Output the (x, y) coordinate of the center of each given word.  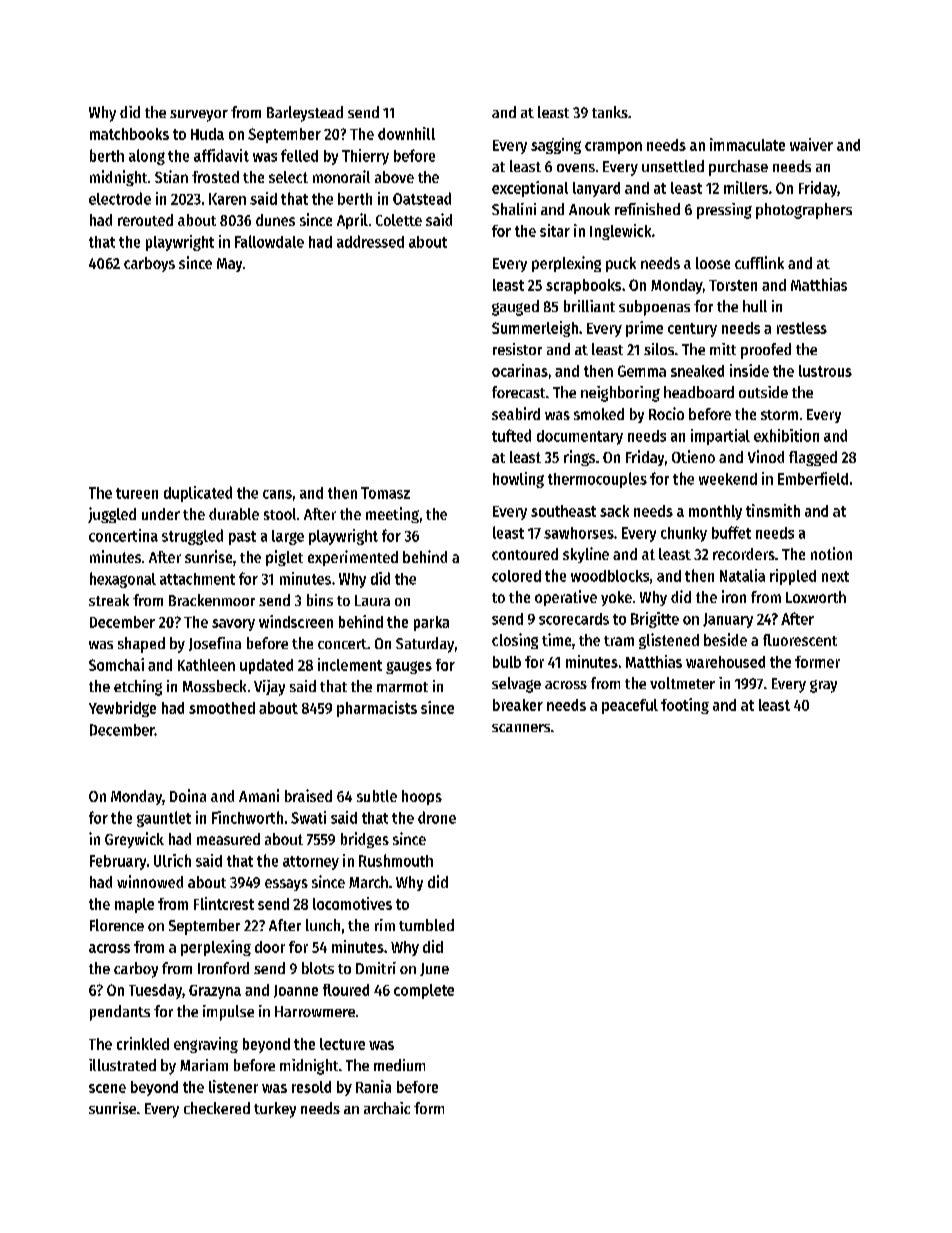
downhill (406, 133)
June (434, 969)
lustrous (825, 371)
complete (424, 991)
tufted (511, 435)
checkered (217, 1108)
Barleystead (305, 114)
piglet (284, 558)
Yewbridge (122, 709)
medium (399, 1065)
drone (437, 817)
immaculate (747, 144)
